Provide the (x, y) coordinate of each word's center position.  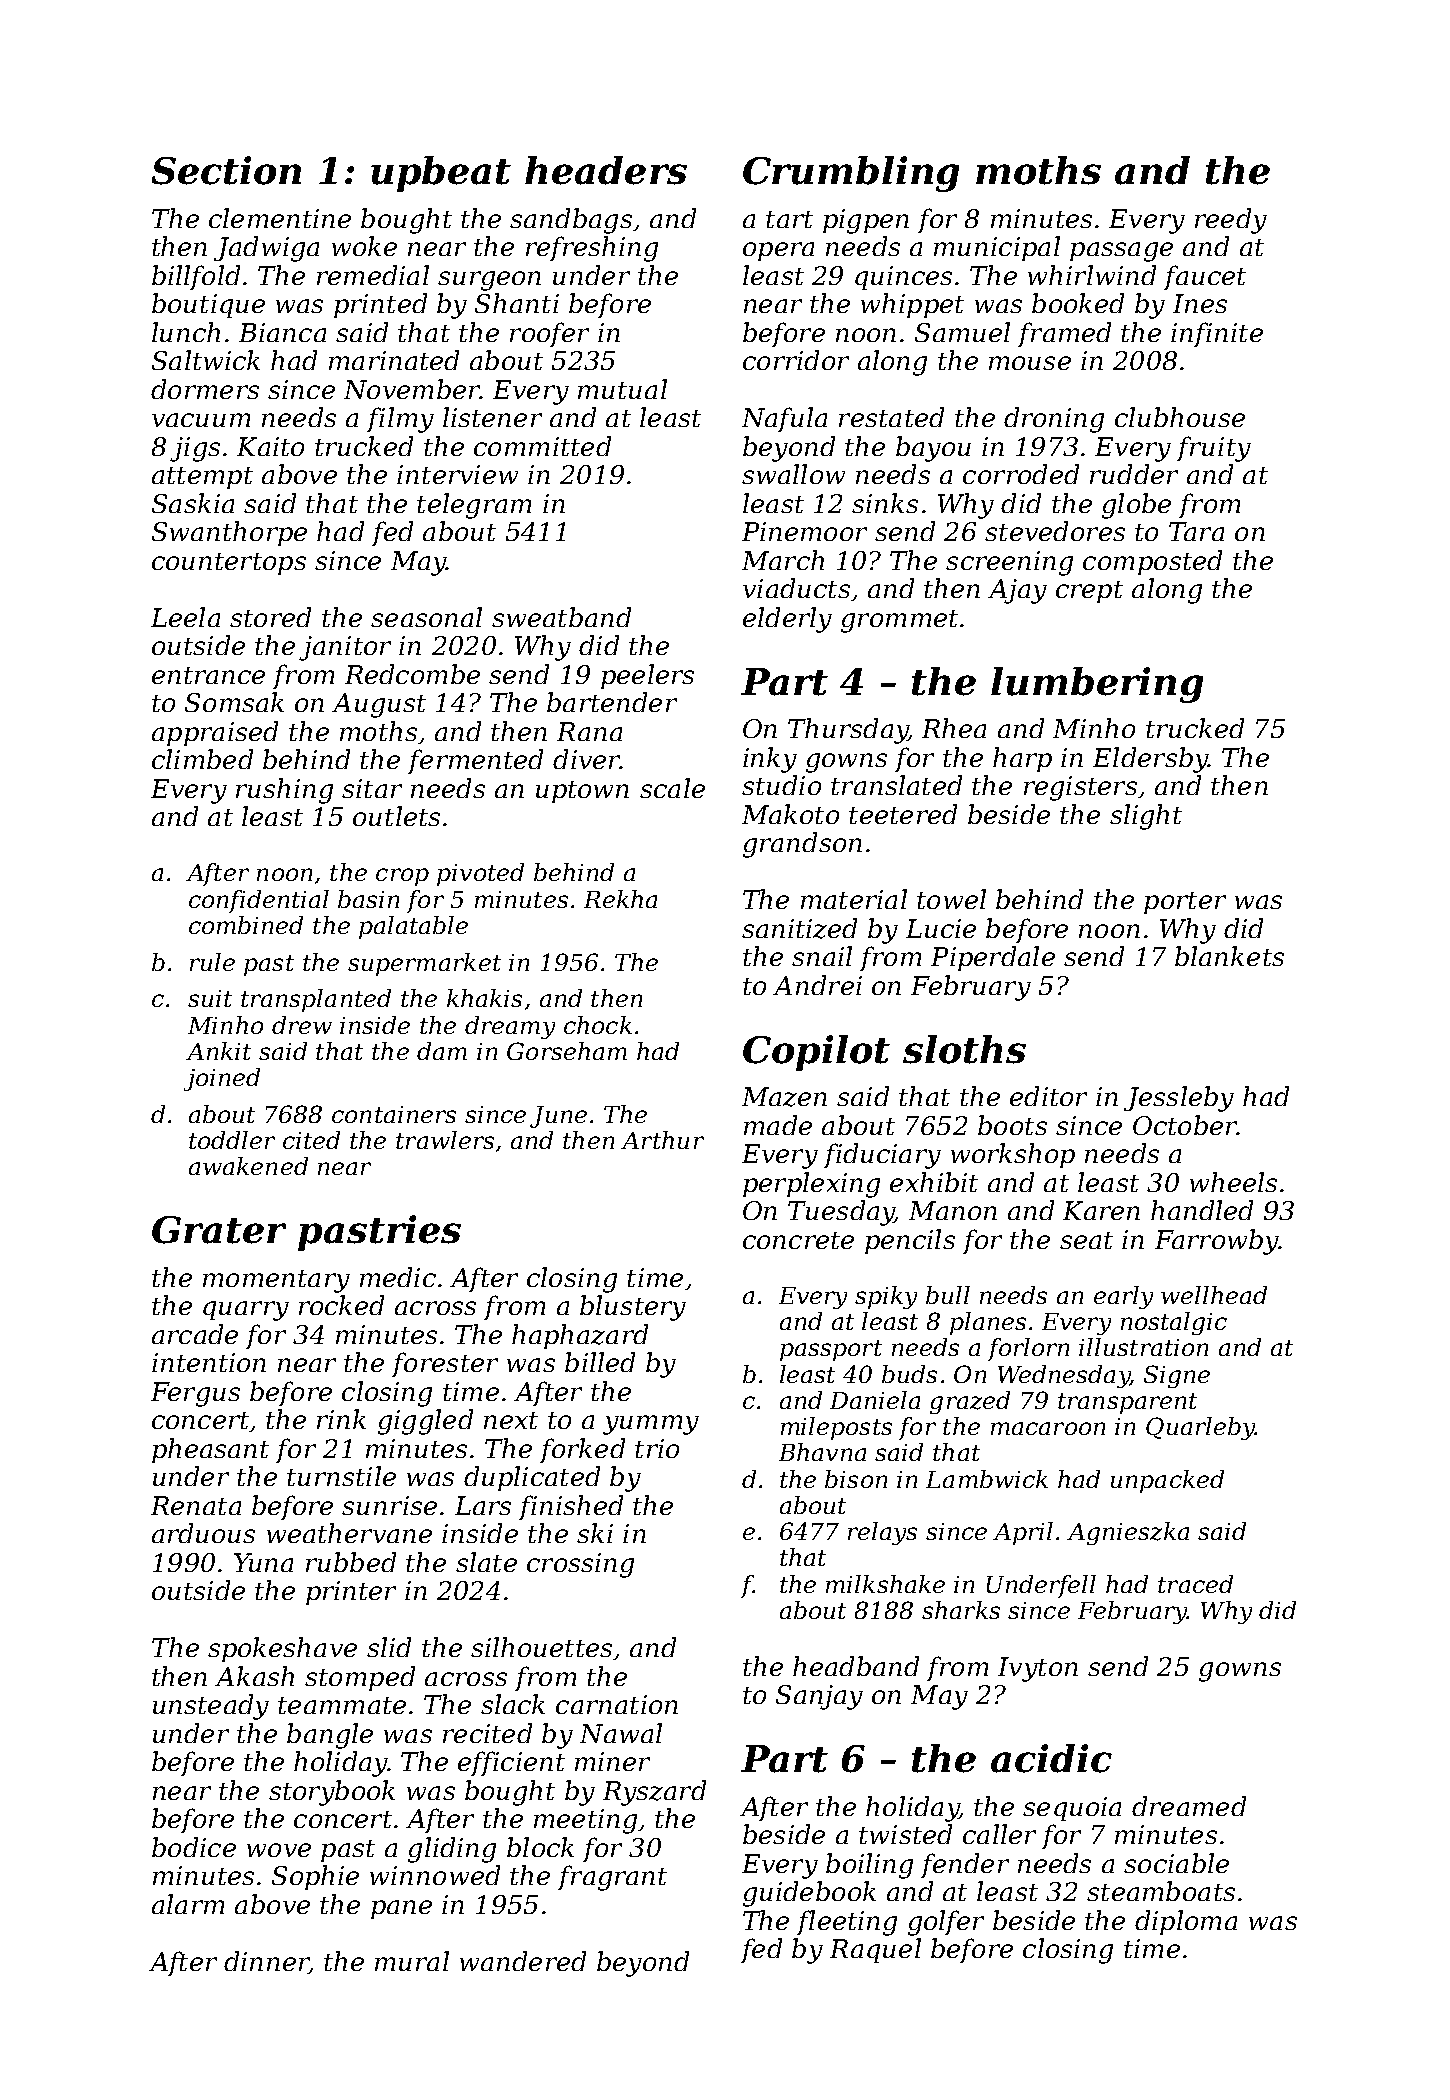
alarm (188, 1904)
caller (999, 1834)
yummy (651, 1425)
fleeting (847, 1923)
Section (226, 170)
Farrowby (1217, 1242)
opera (778, 251)
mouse (1030, 363)
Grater (219, 1230)
